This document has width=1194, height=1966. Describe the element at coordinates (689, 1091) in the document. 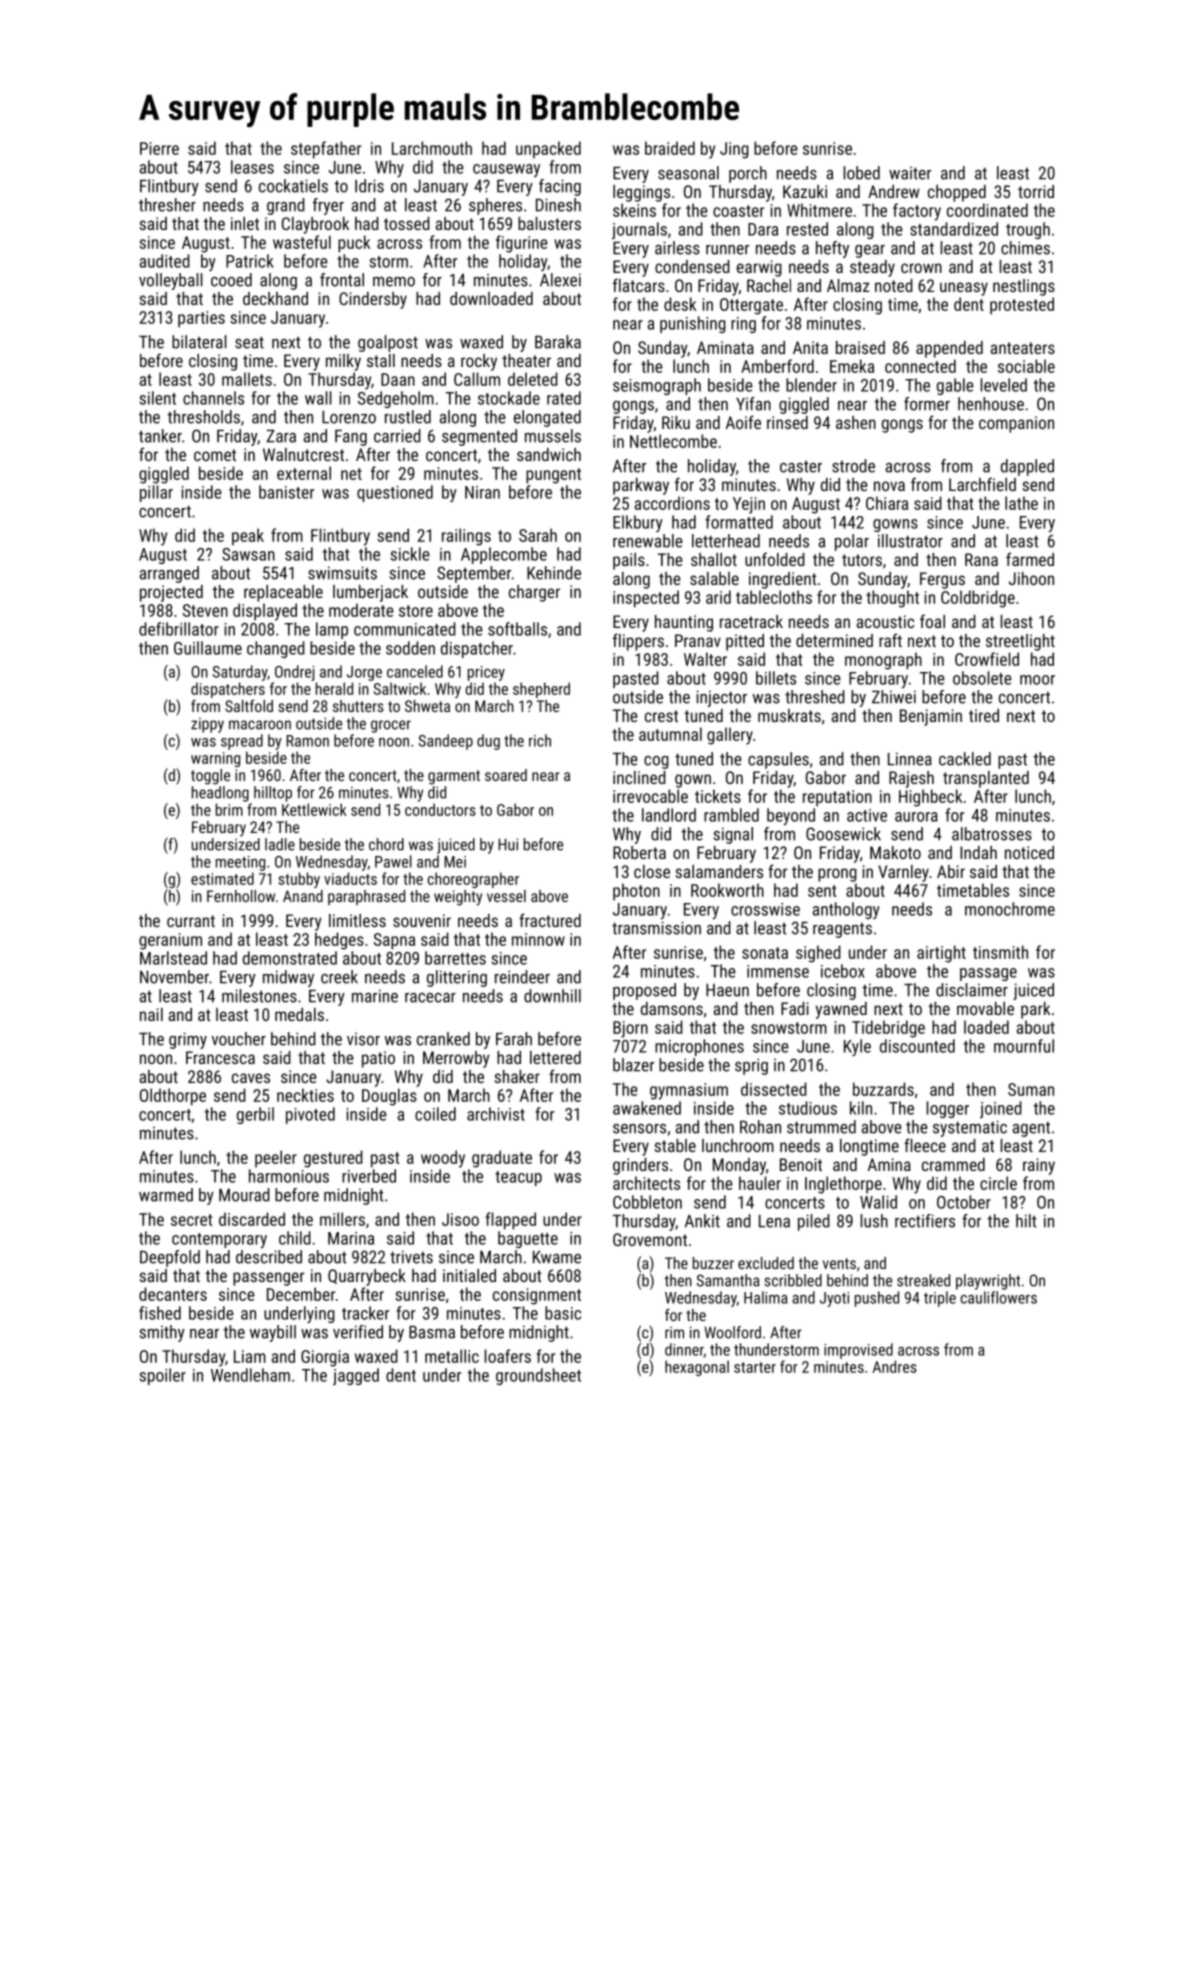

I see `gymnasium` at that location.
